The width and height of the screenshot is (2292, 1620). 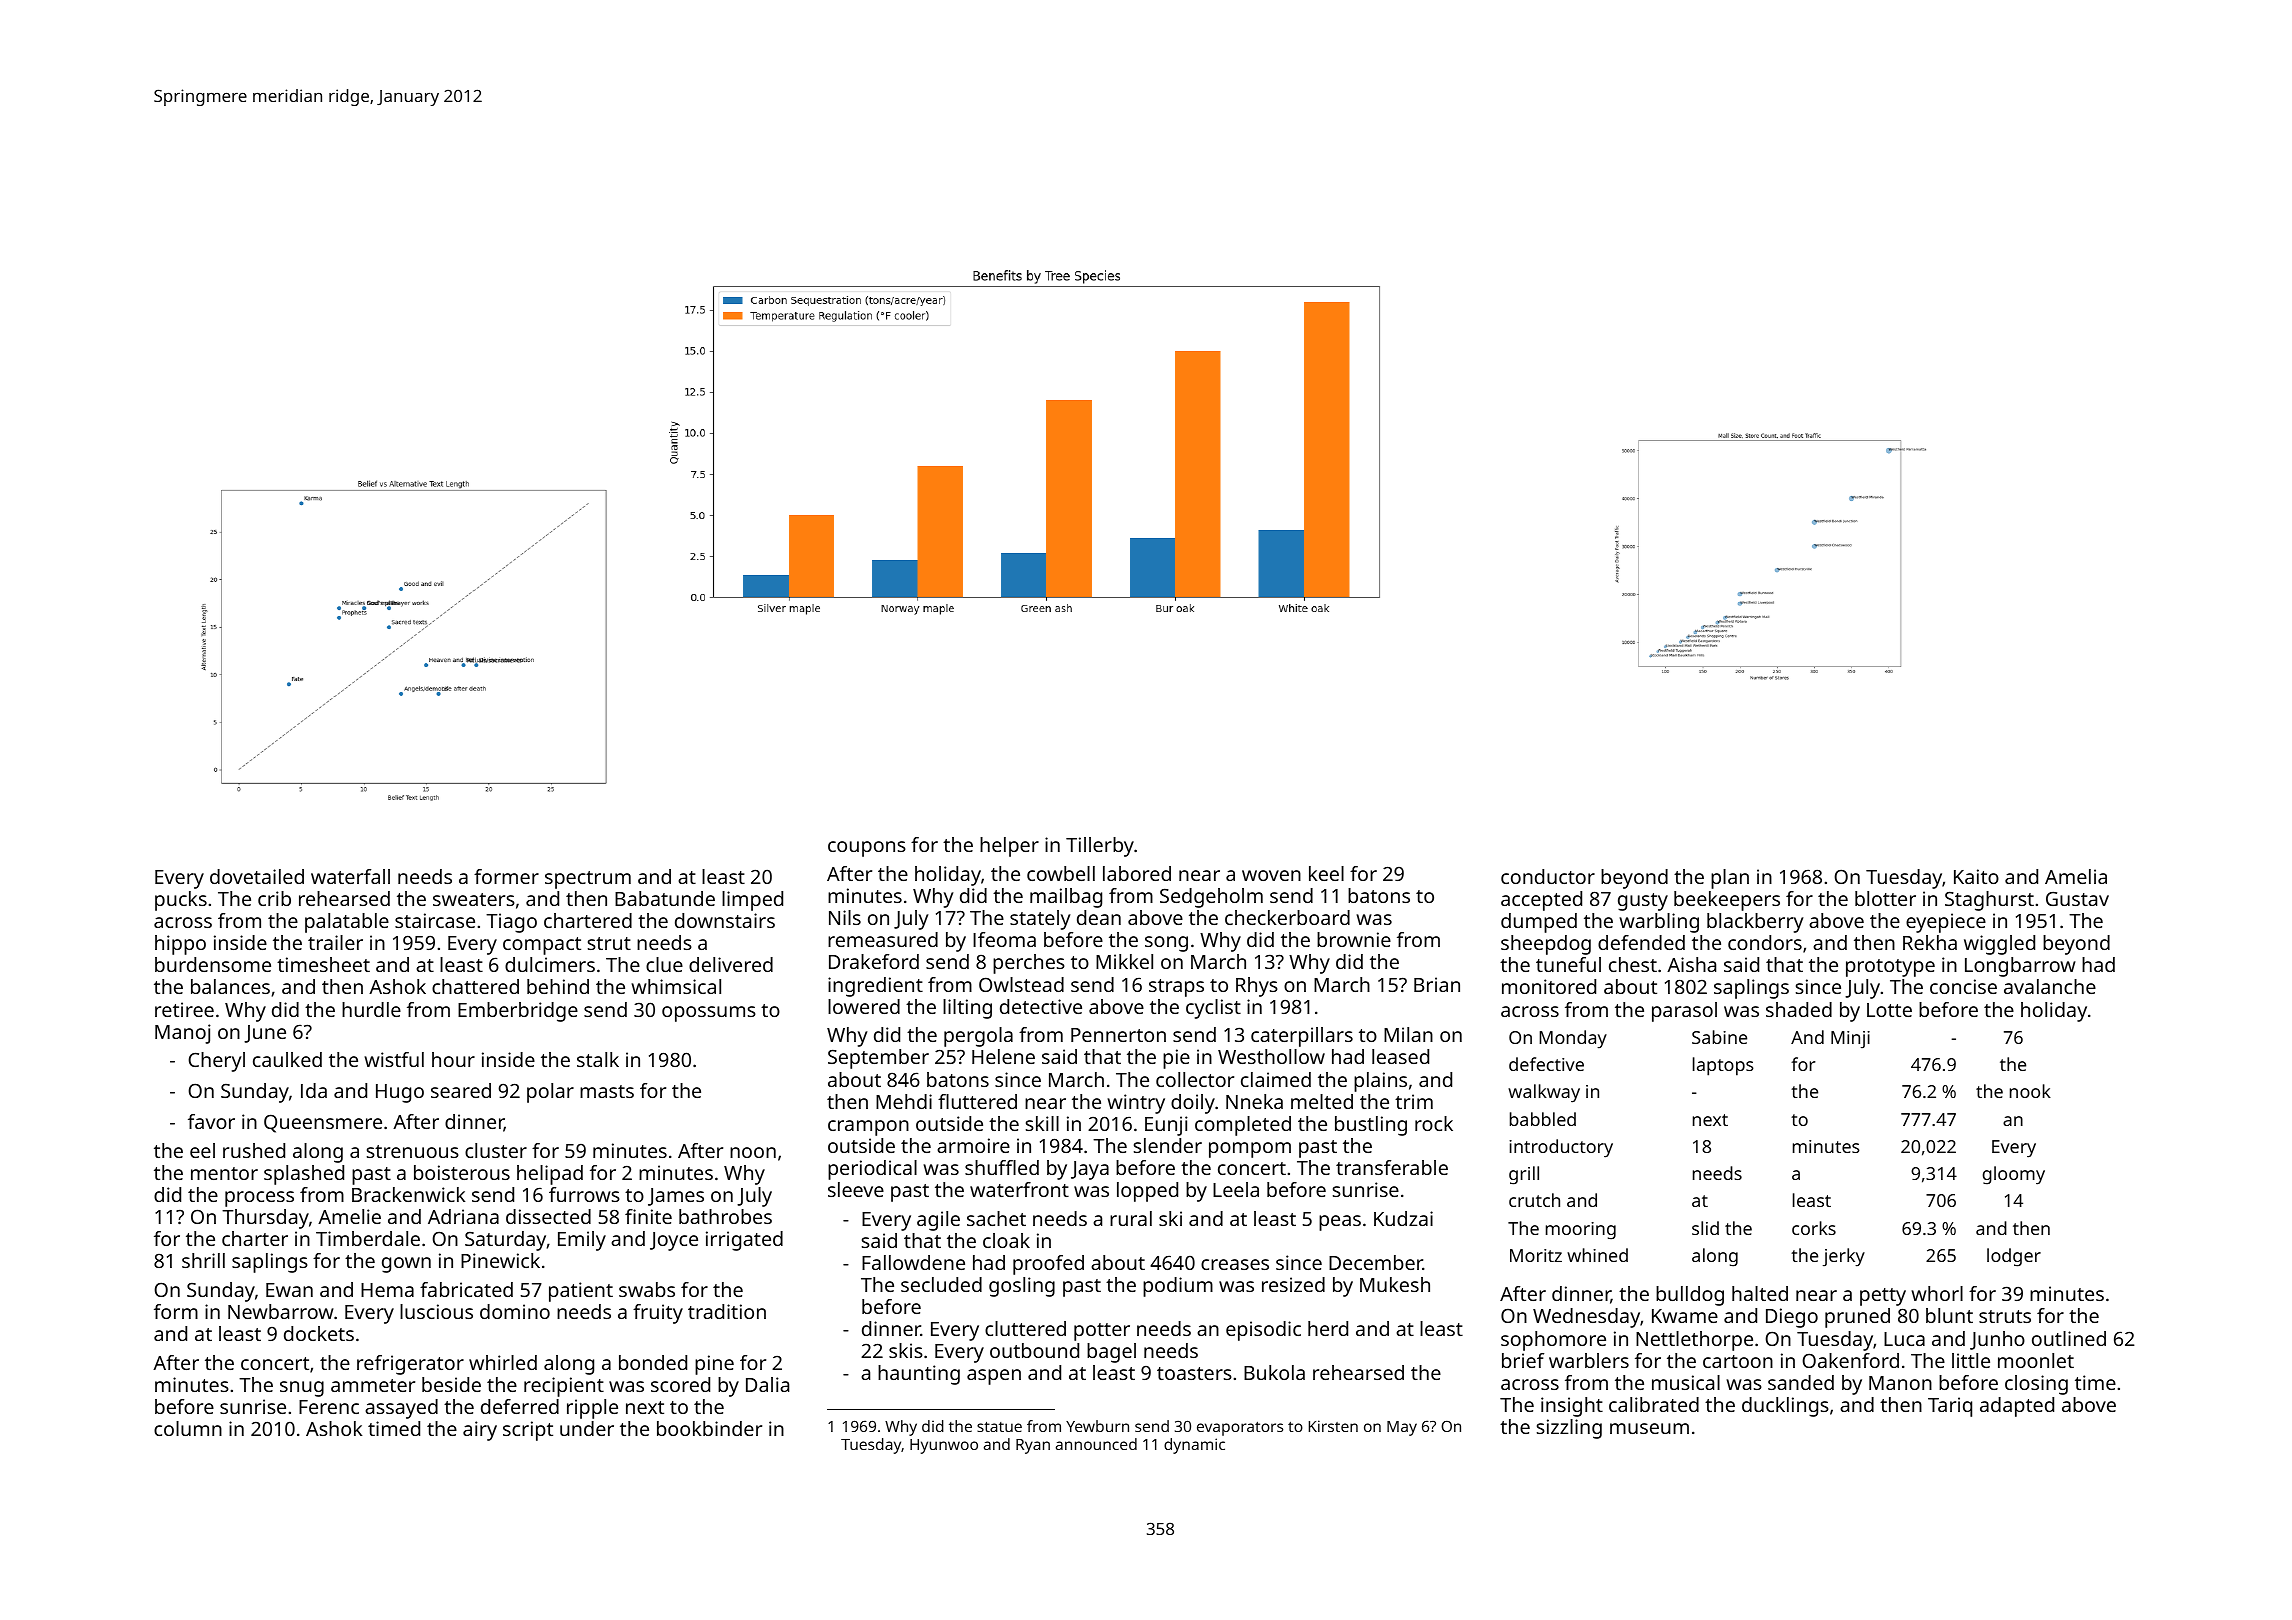 What do you see at coordinates (1176, 988) in the screenshot?
I see `straps` at bounding box center [1176, 988].
